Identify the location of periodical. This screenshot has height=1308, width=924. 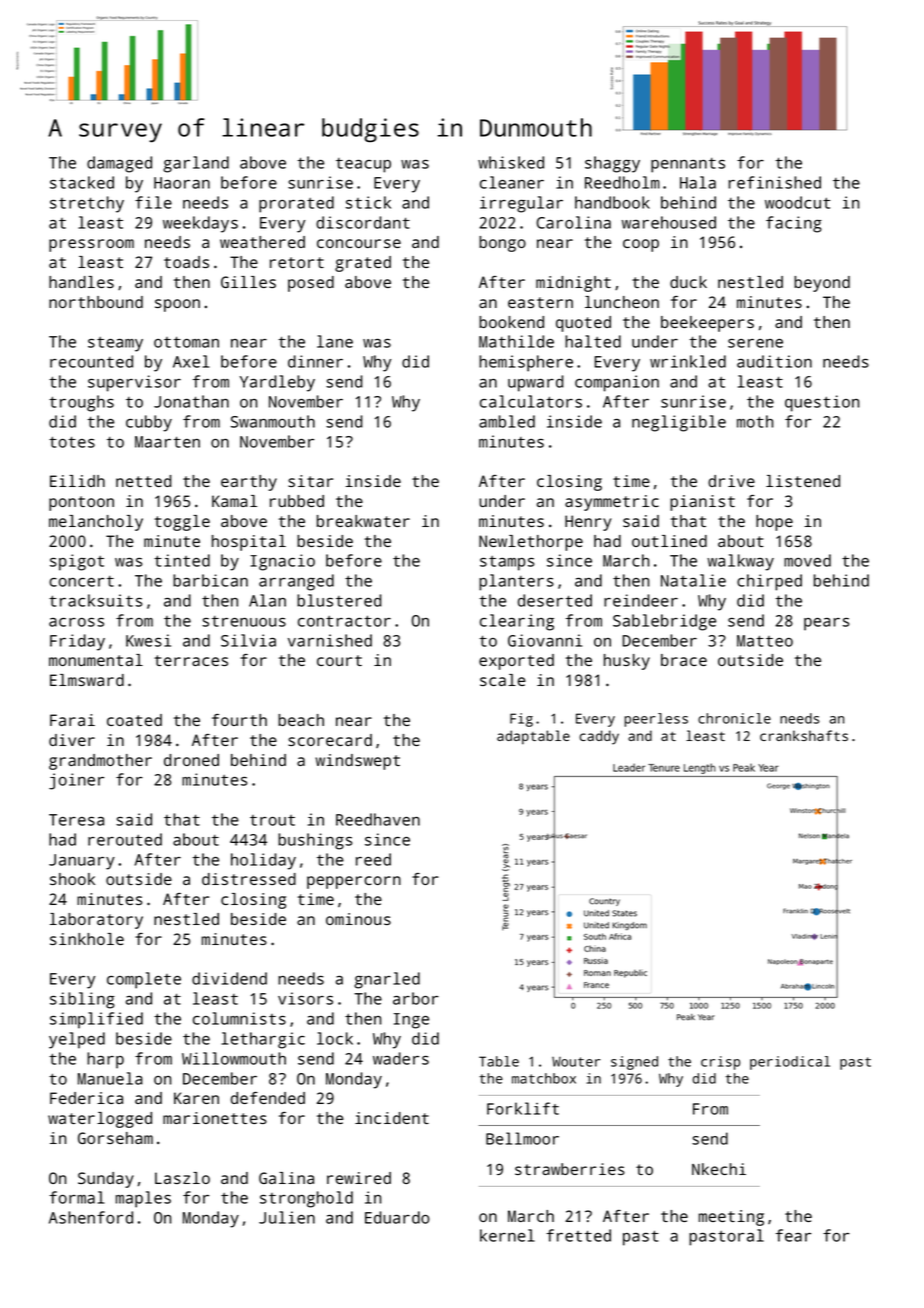
(790, 1063).
